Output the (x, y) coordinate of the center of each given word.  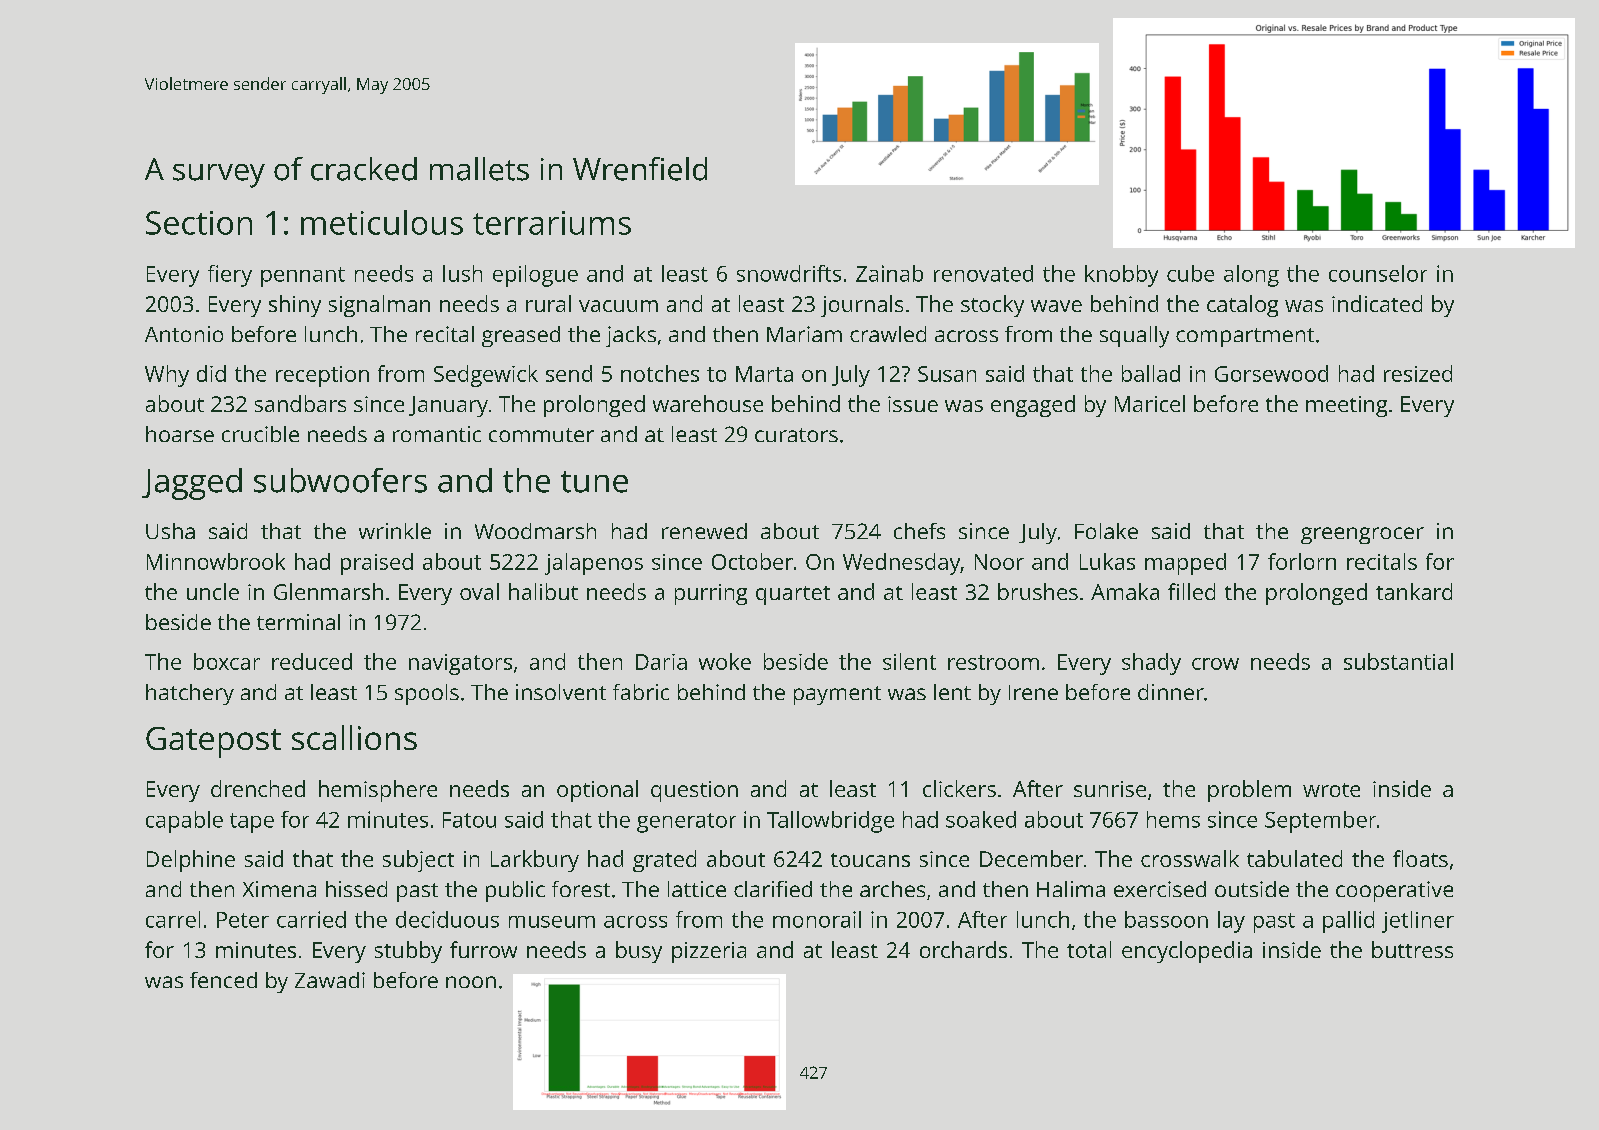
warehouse (708, 403)
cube (1190, 273)
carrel (173, 919)
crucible (260, 434)
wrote (1331, 790)
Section (199, 223)
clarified (773, 889)
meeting (1346, 406)
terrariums (552, 223)
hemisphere (378, 791)
